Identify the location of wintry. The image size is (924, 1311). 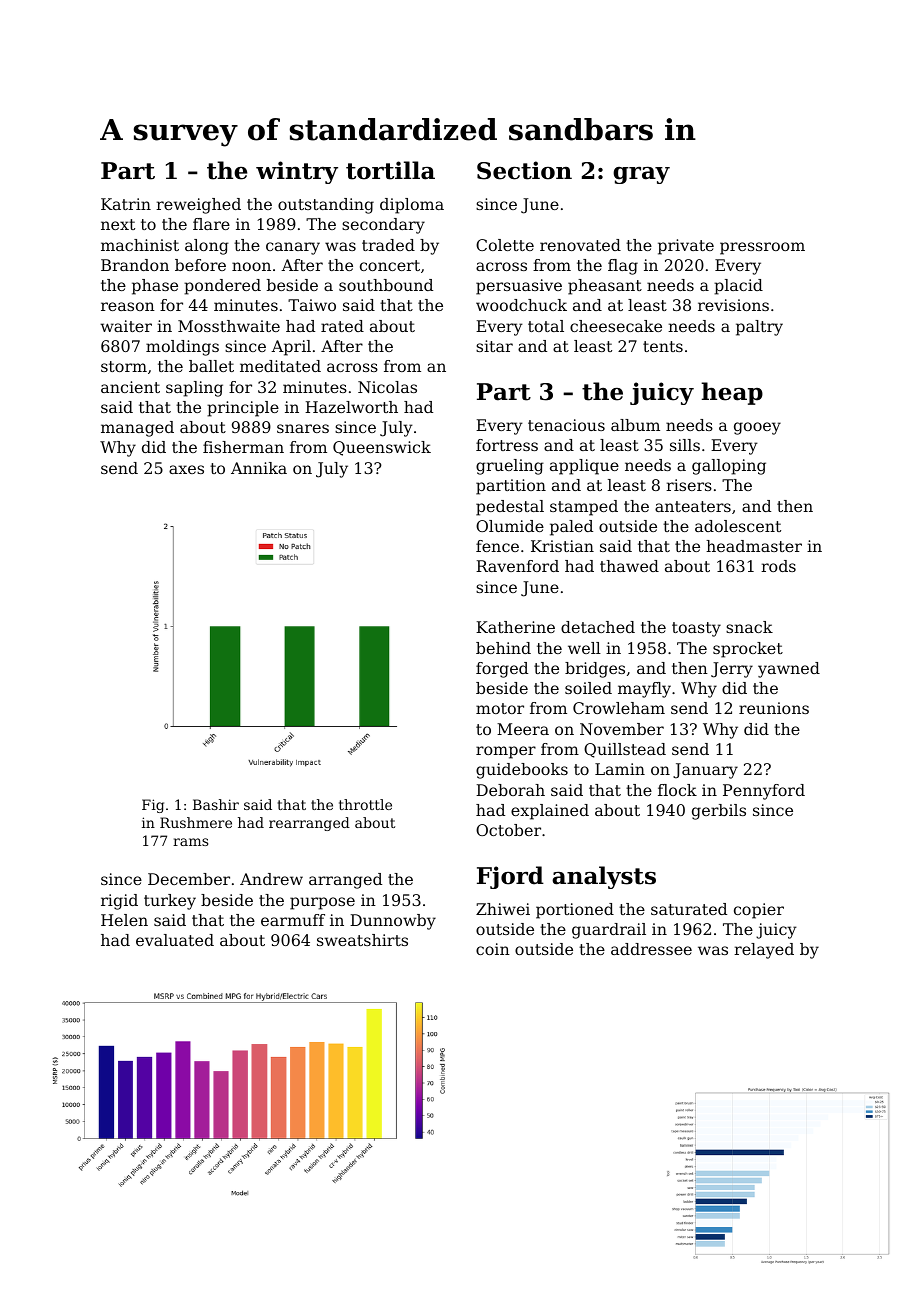
(297, 172).
